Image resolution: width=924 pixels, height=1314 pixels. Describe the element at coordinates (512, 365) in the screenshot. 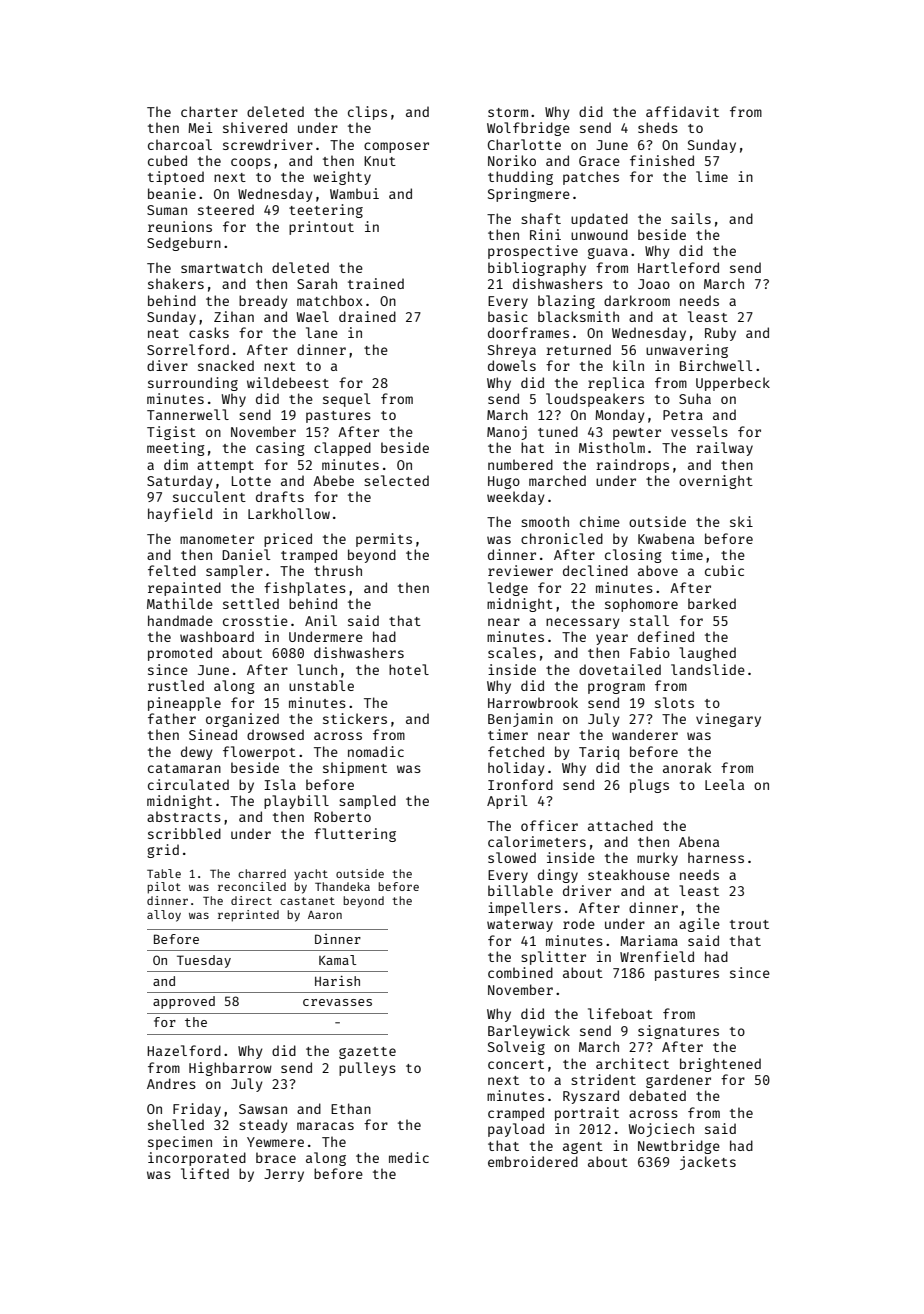

I see `dowels` at that location.
